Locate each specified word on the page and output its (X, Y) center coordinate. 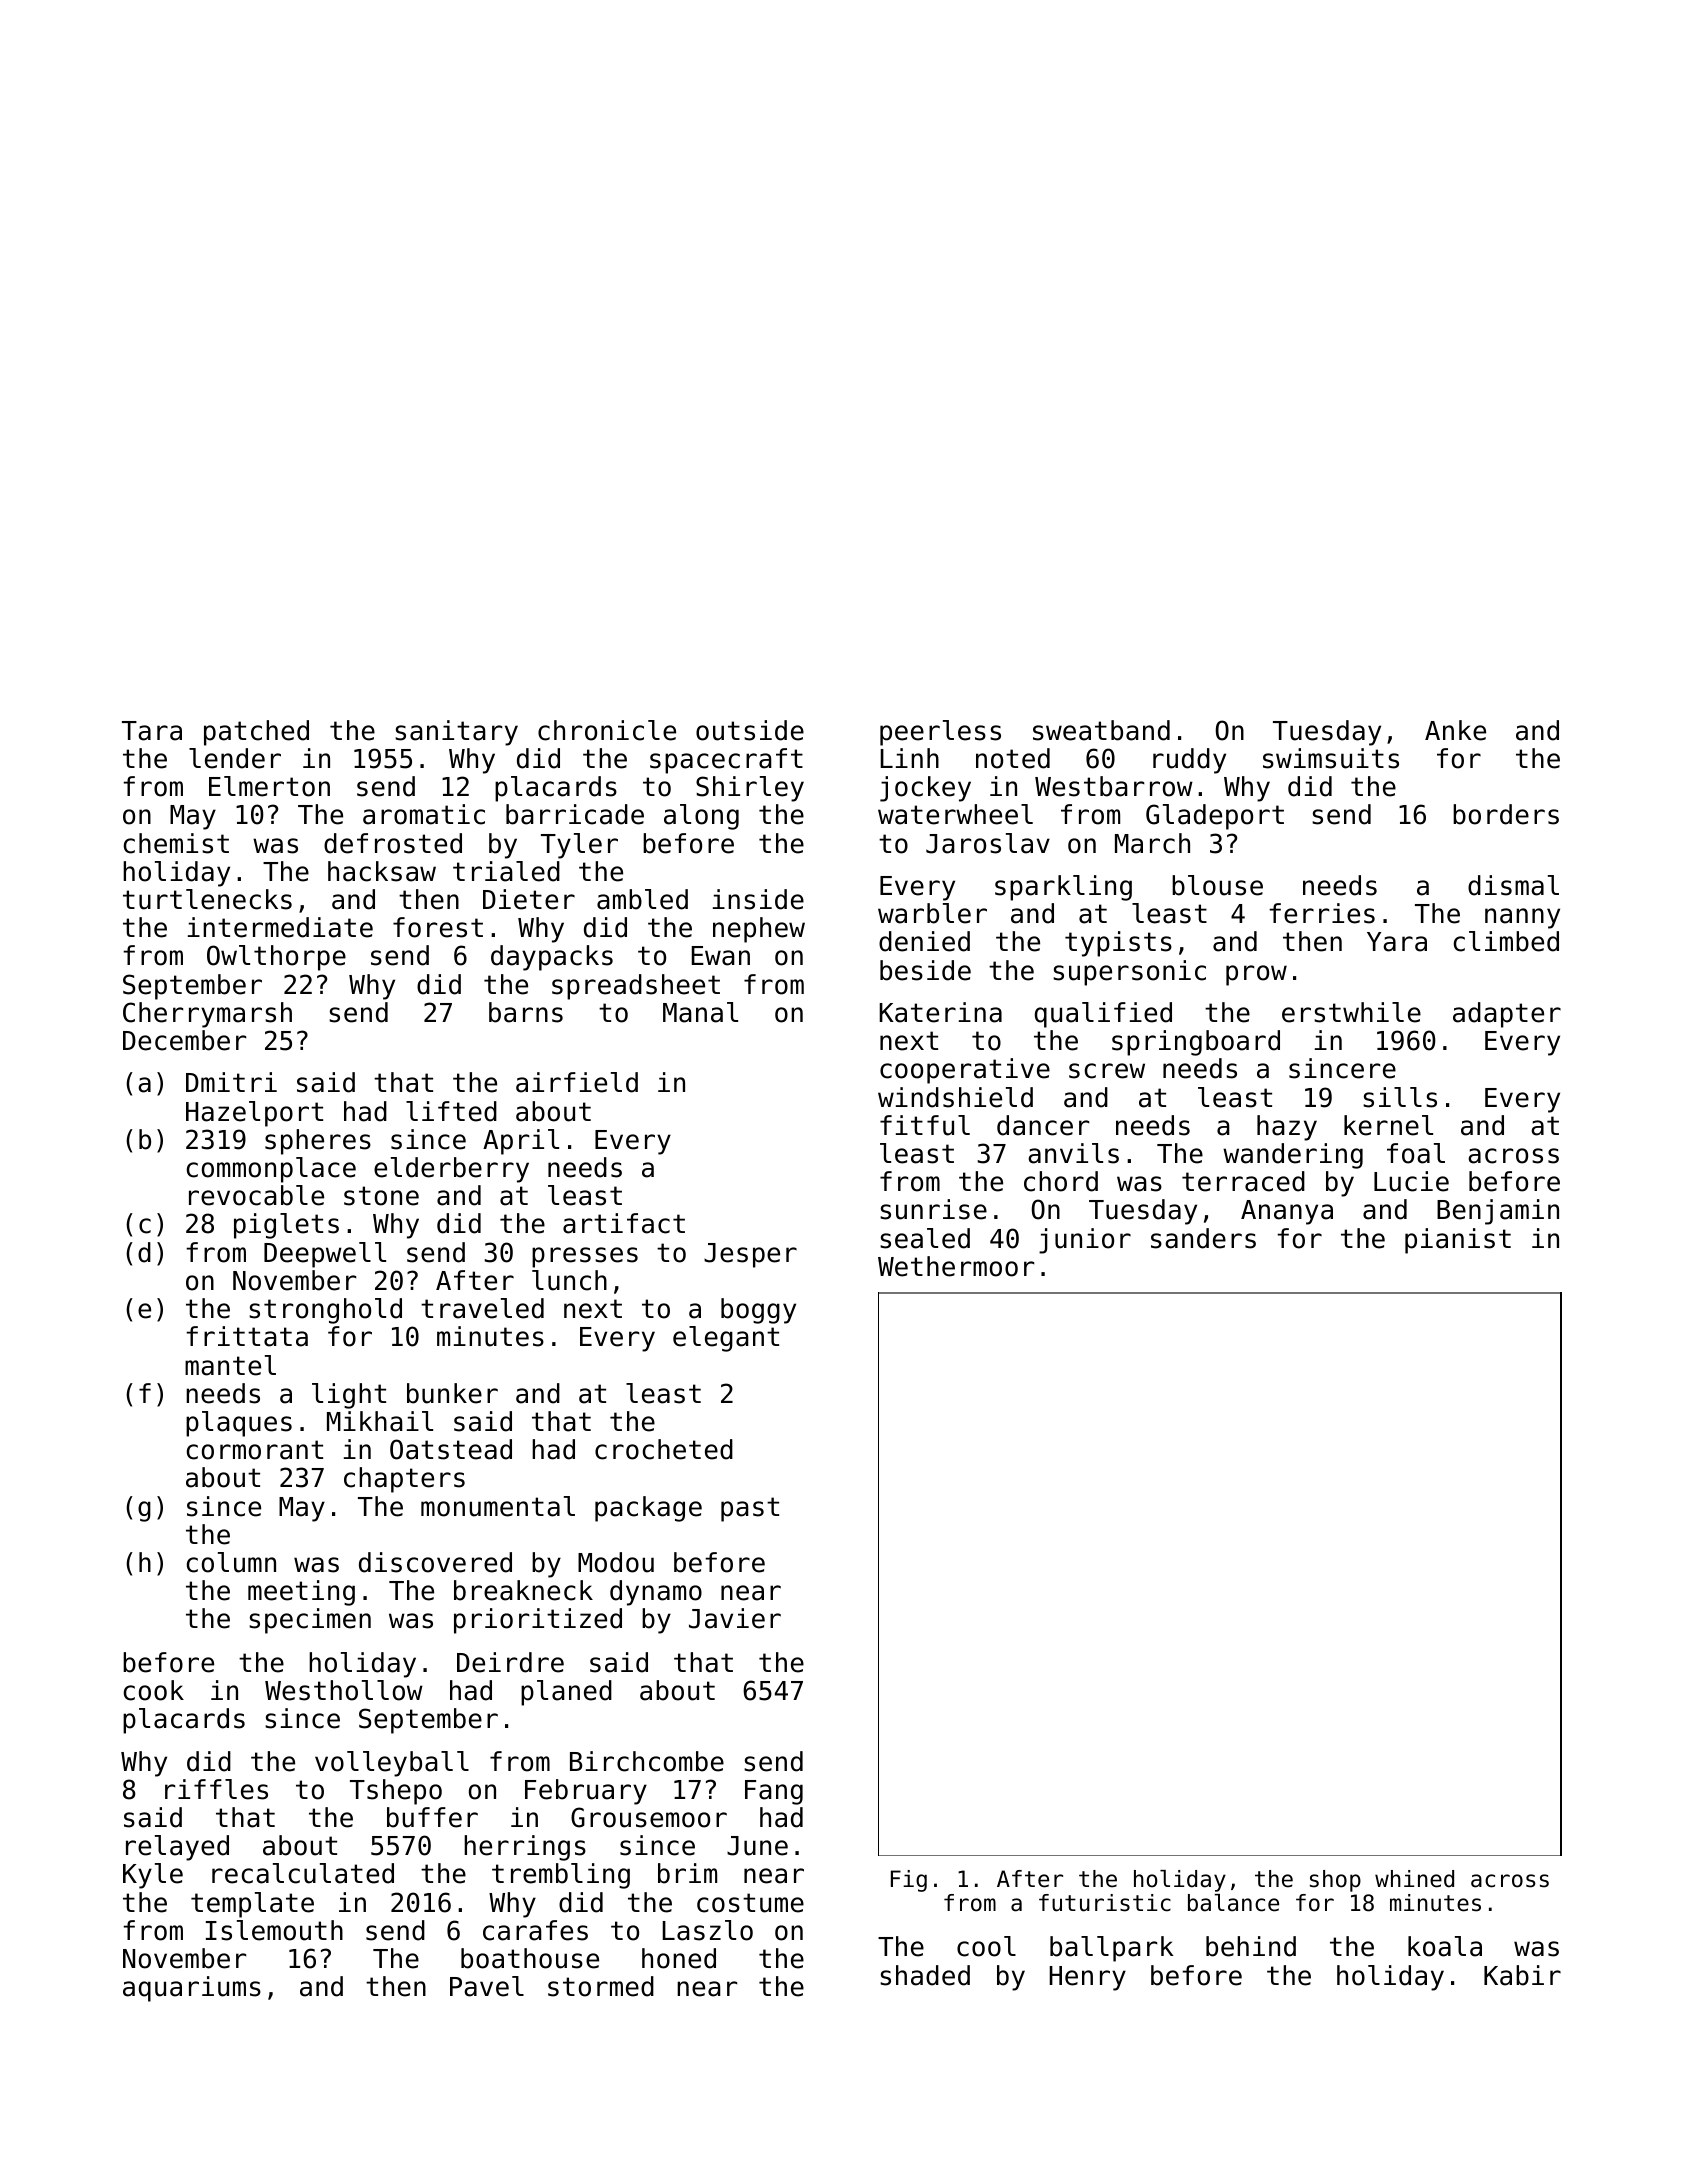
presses (585, 1257)
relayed (177, 1848)
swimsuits (1331, 758)
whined (1414, 1879)
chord (1061, 1181)
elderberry (451, 1170)
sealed (925, 1238)
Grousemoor (649, 1817)
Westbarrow (1114, 786)
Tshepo (396, 1792)
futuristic (1105, 1903)
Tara (152, 731)
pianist (1458, 1241)
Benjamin (1498, 1212)
